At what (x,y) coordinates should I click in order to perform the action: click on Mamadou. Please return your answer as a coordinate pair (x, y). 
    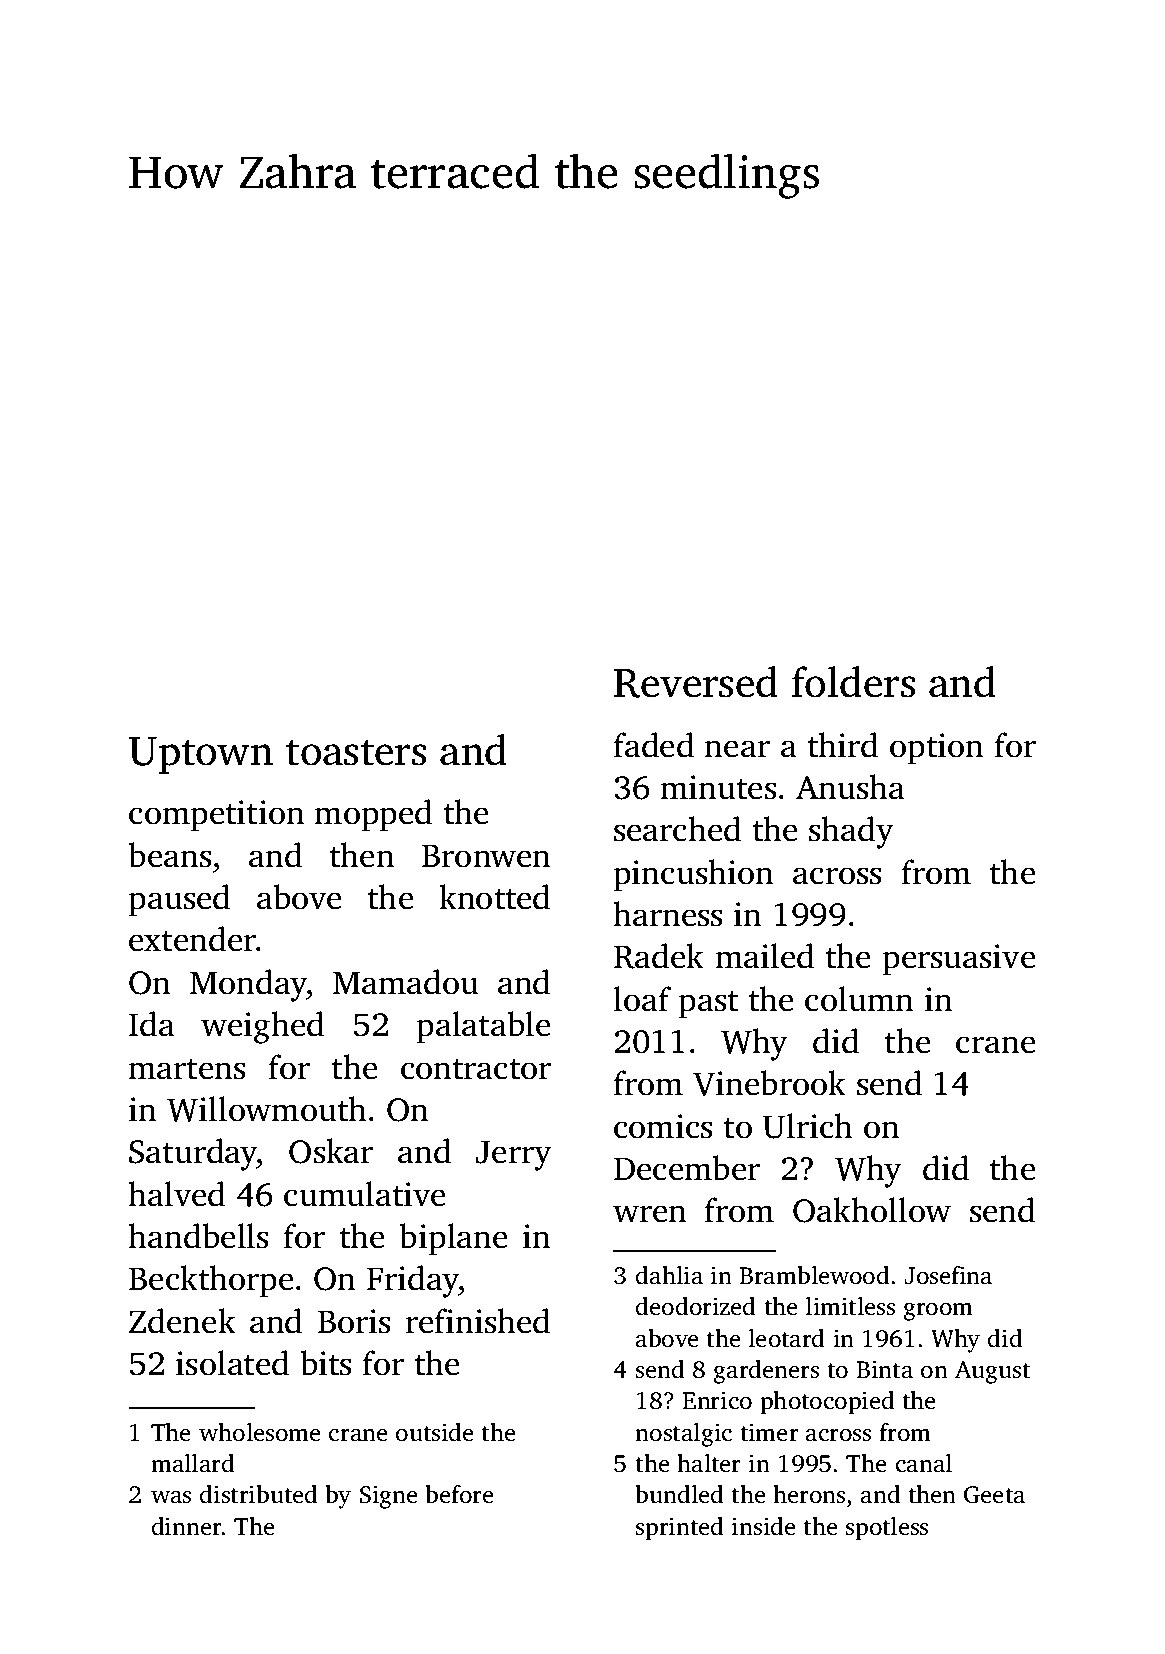
    Looking at the image, I should click on (405, 982).
